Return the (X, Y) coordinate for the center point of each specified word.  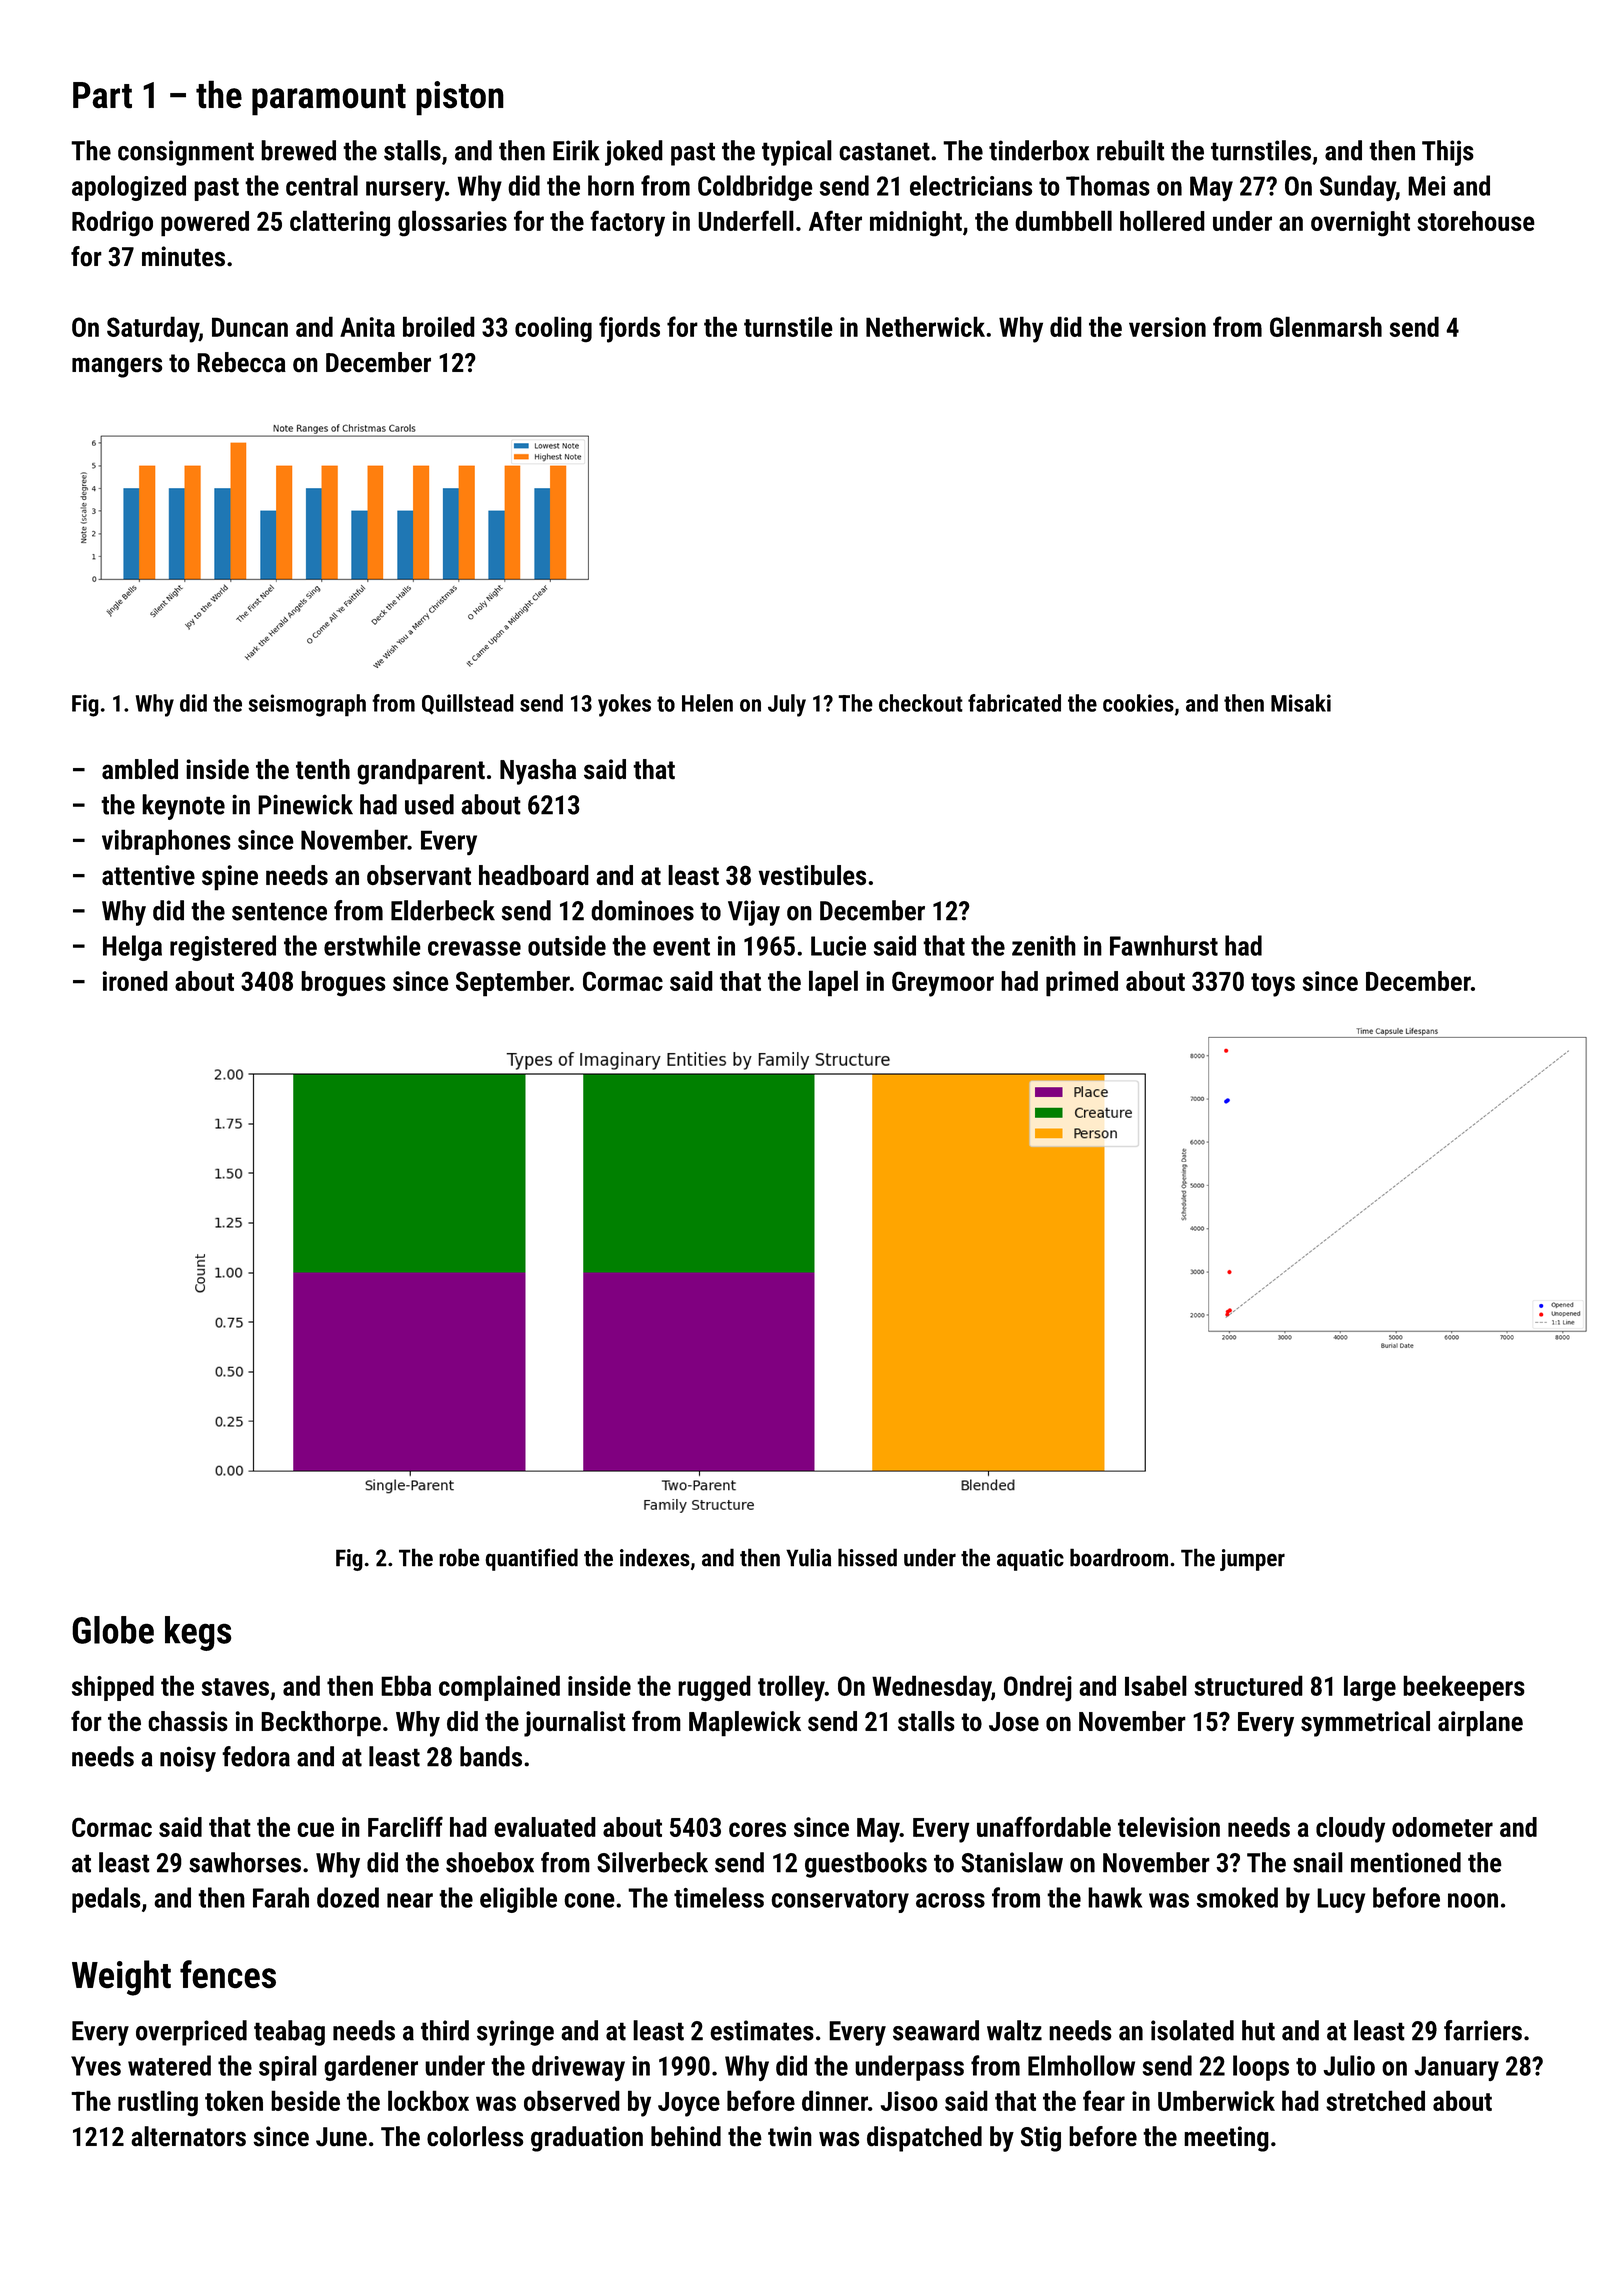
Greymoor (943, 984)
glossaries (452, 223)
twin (790, 2136)
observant (419, 875)
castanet (884, 151)
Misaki (1301, 703)
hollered (1162, 220)
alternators (188, 2136)
